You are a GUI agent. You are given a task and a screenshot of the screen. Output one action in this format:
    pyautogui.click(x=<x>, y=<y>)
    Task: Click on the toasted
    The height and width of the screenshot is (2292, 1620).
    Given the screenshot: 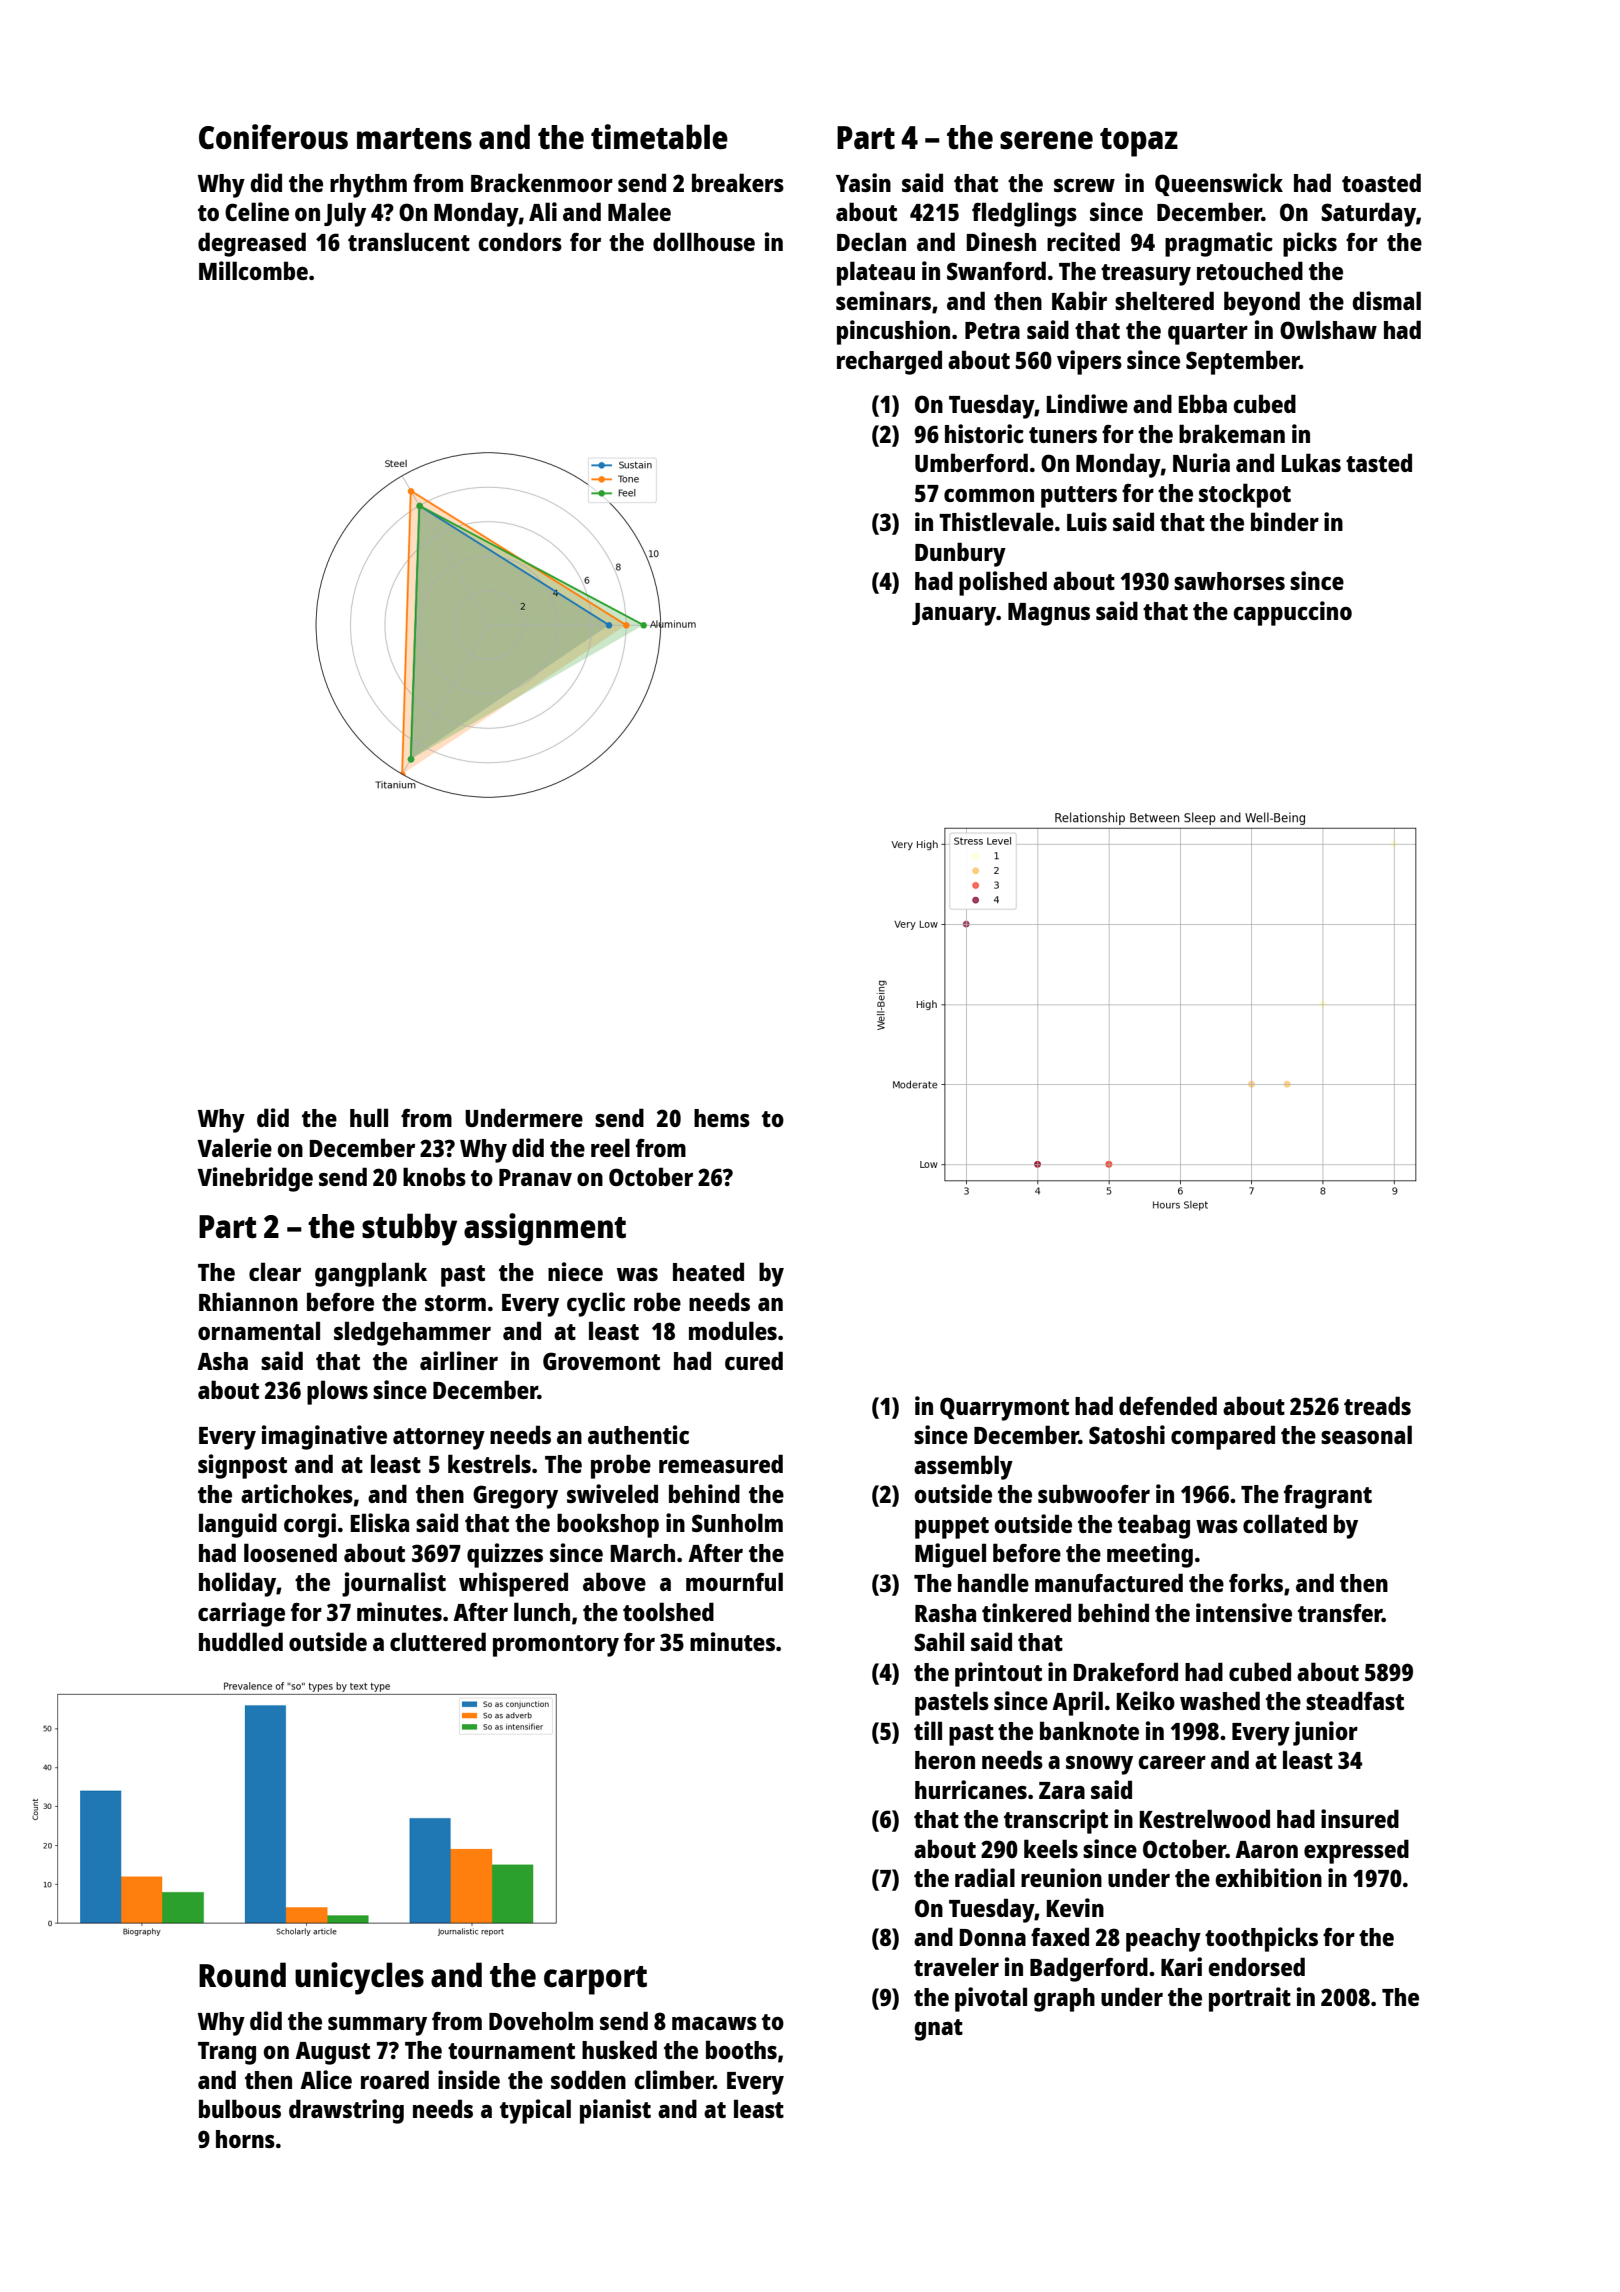 What is the action you would take?
    pyautogui.click(x=1381, y=182)
